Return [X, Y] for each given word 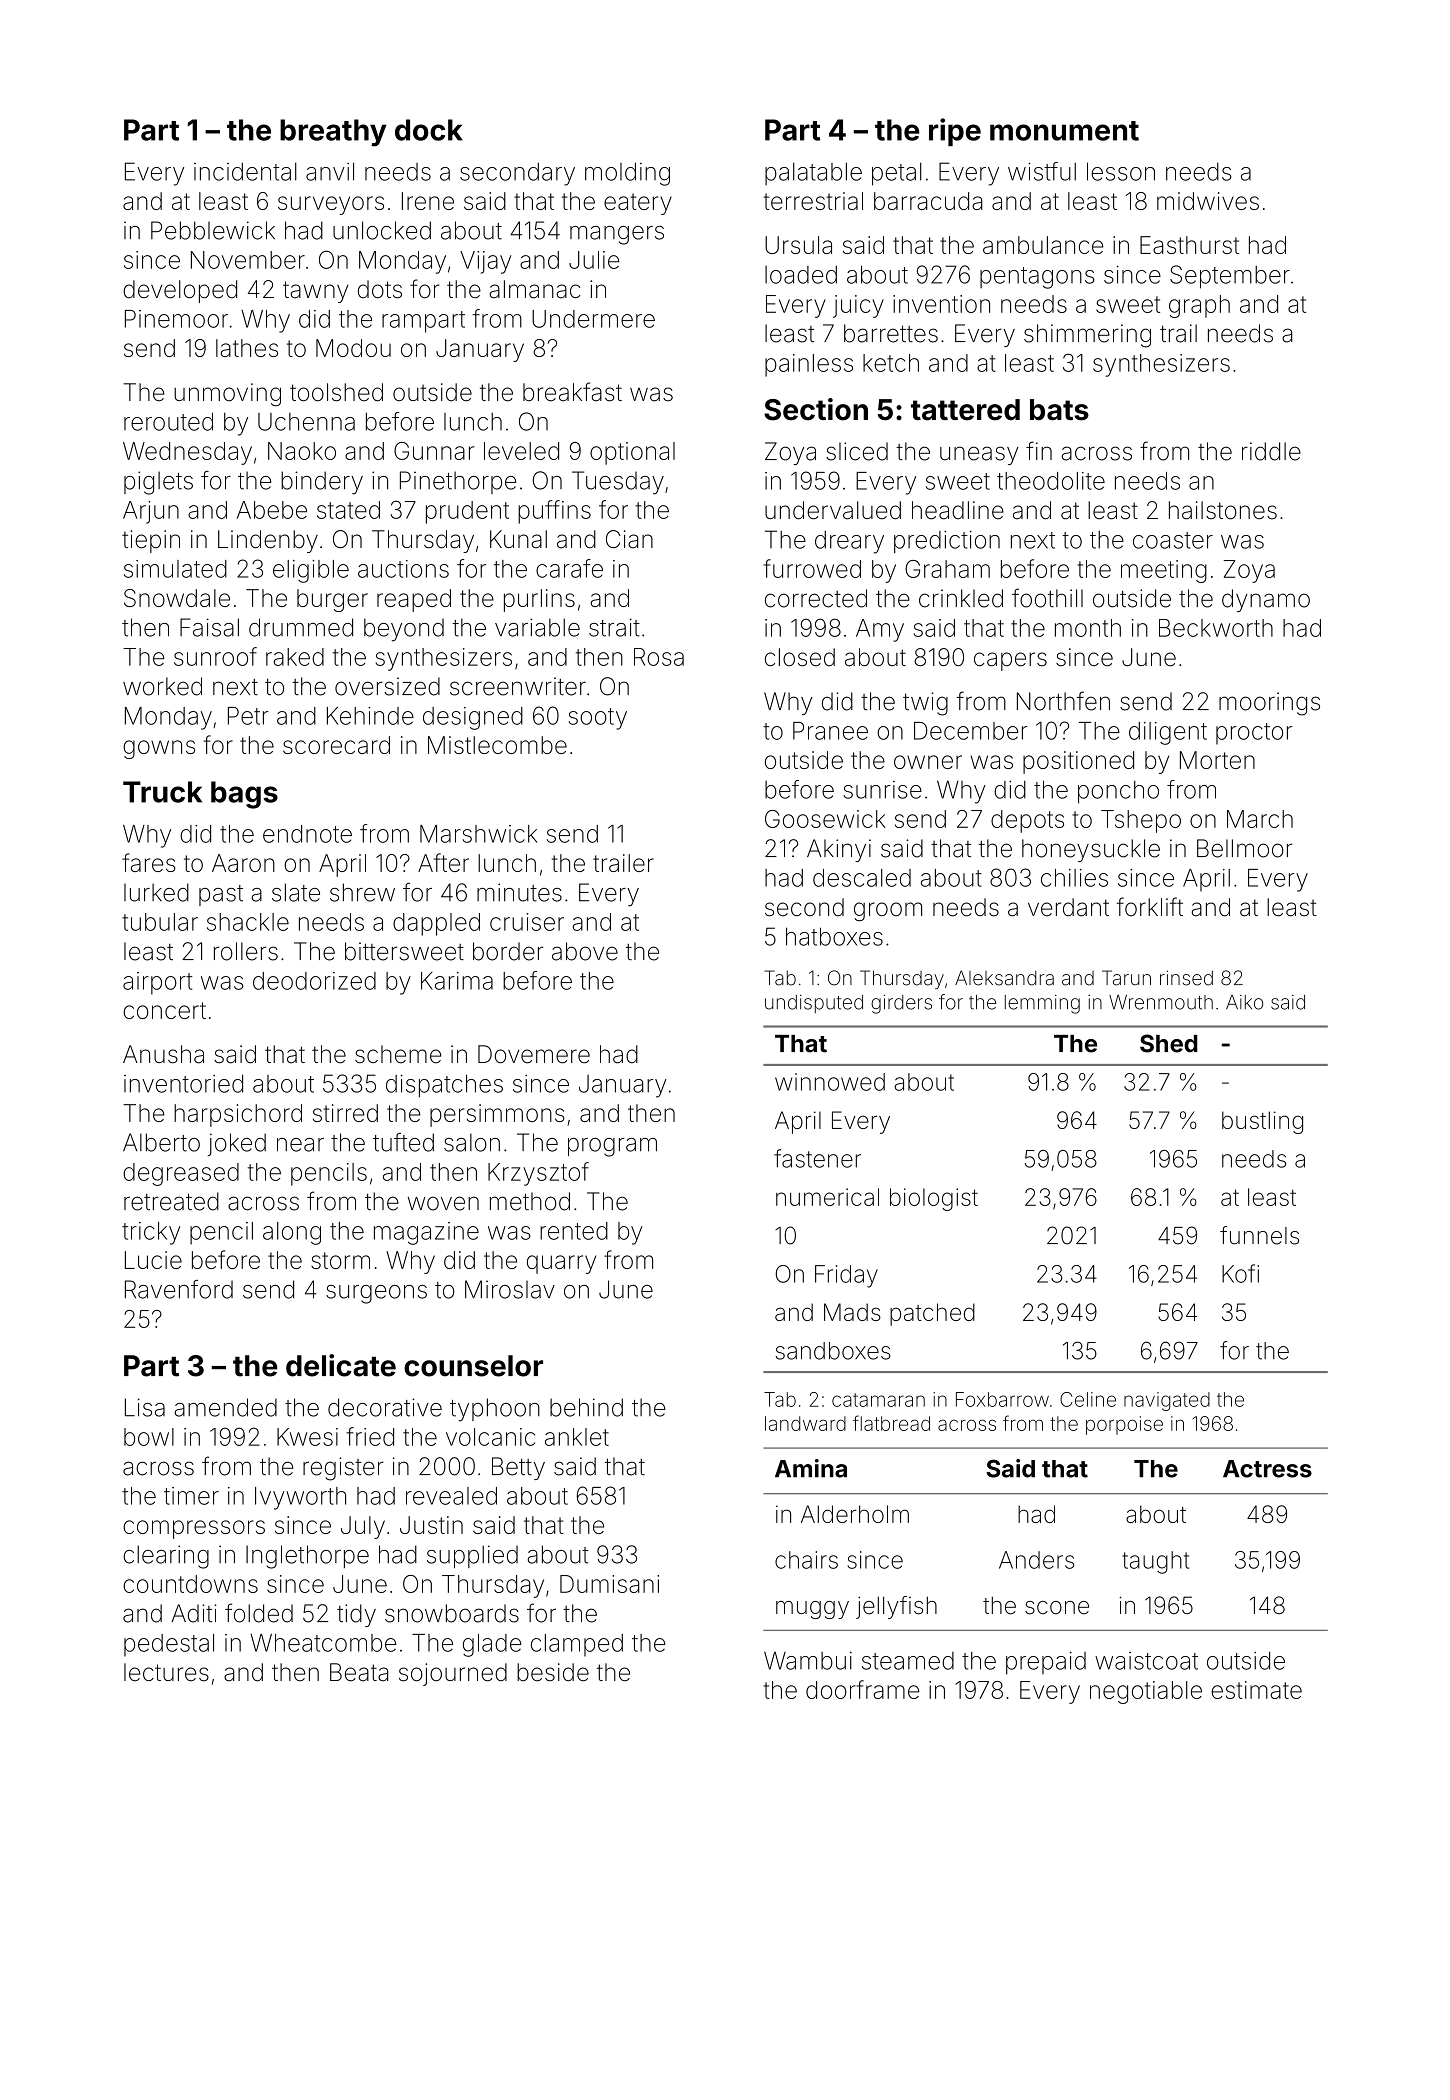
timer [191, 1496]
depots [1027, 821]
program [612, 1147]
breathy [333, 133]
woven [443, 1203]
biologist [934, 1199]
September [1230, 277]
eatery [638, 204]
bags [244, 795]
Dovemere [534, 1054]
